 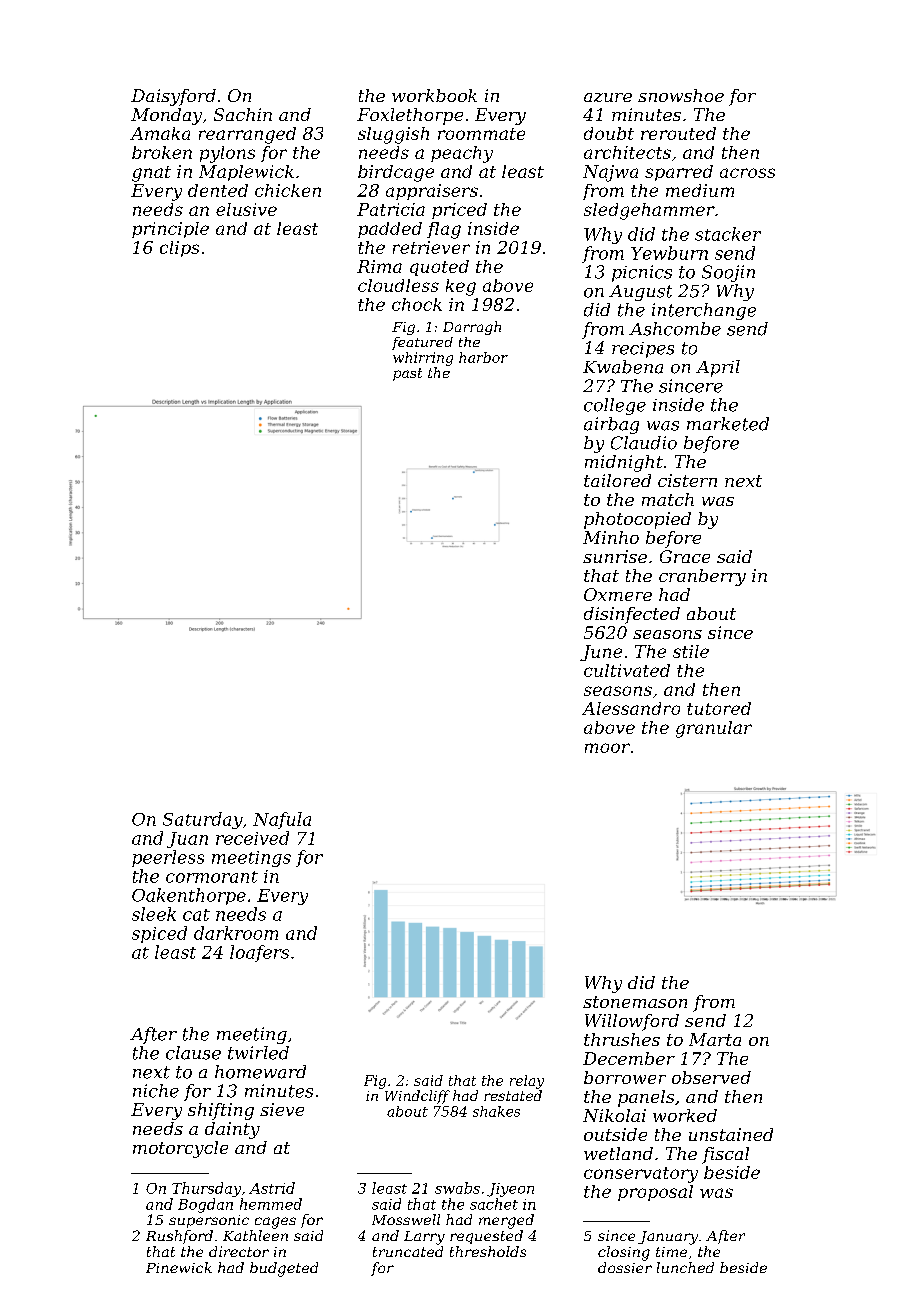 What do you see at coordinates (496, 1111) in the screenshot?
I see `shakes` at bounding box center [496, 1111].
